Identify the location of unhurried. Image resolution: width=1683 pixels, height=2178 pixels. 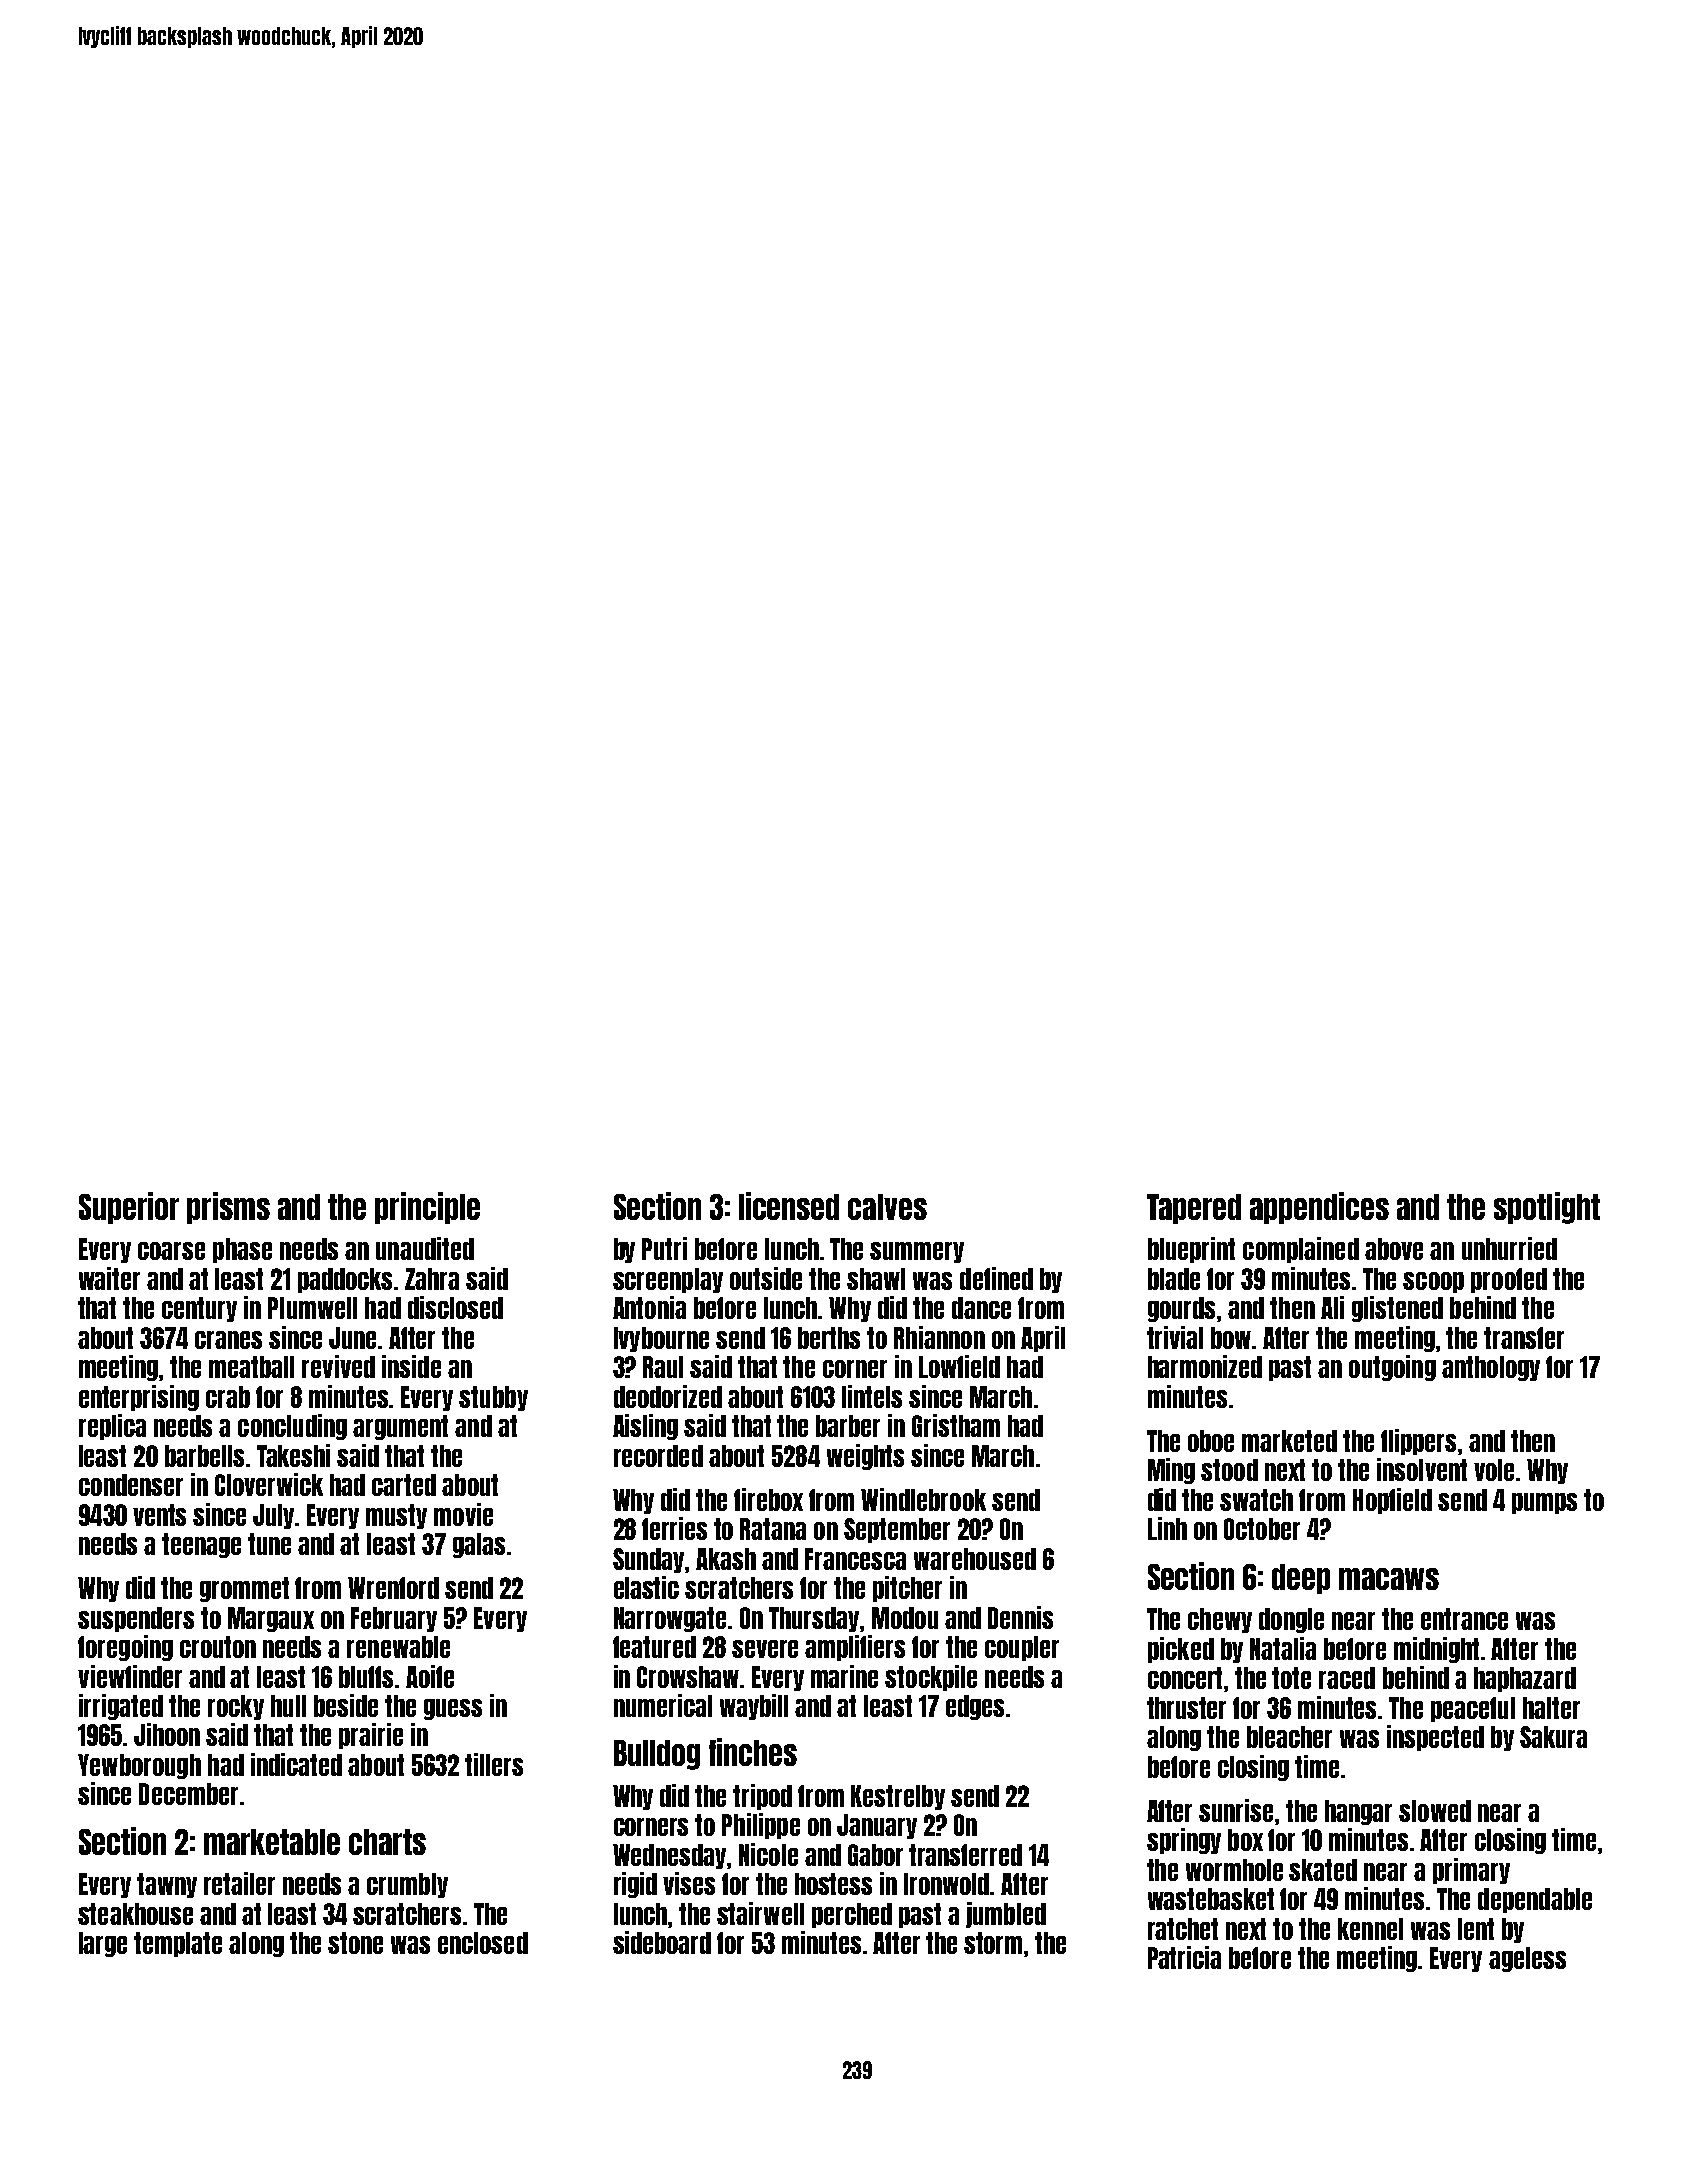
(1509, 1248).
